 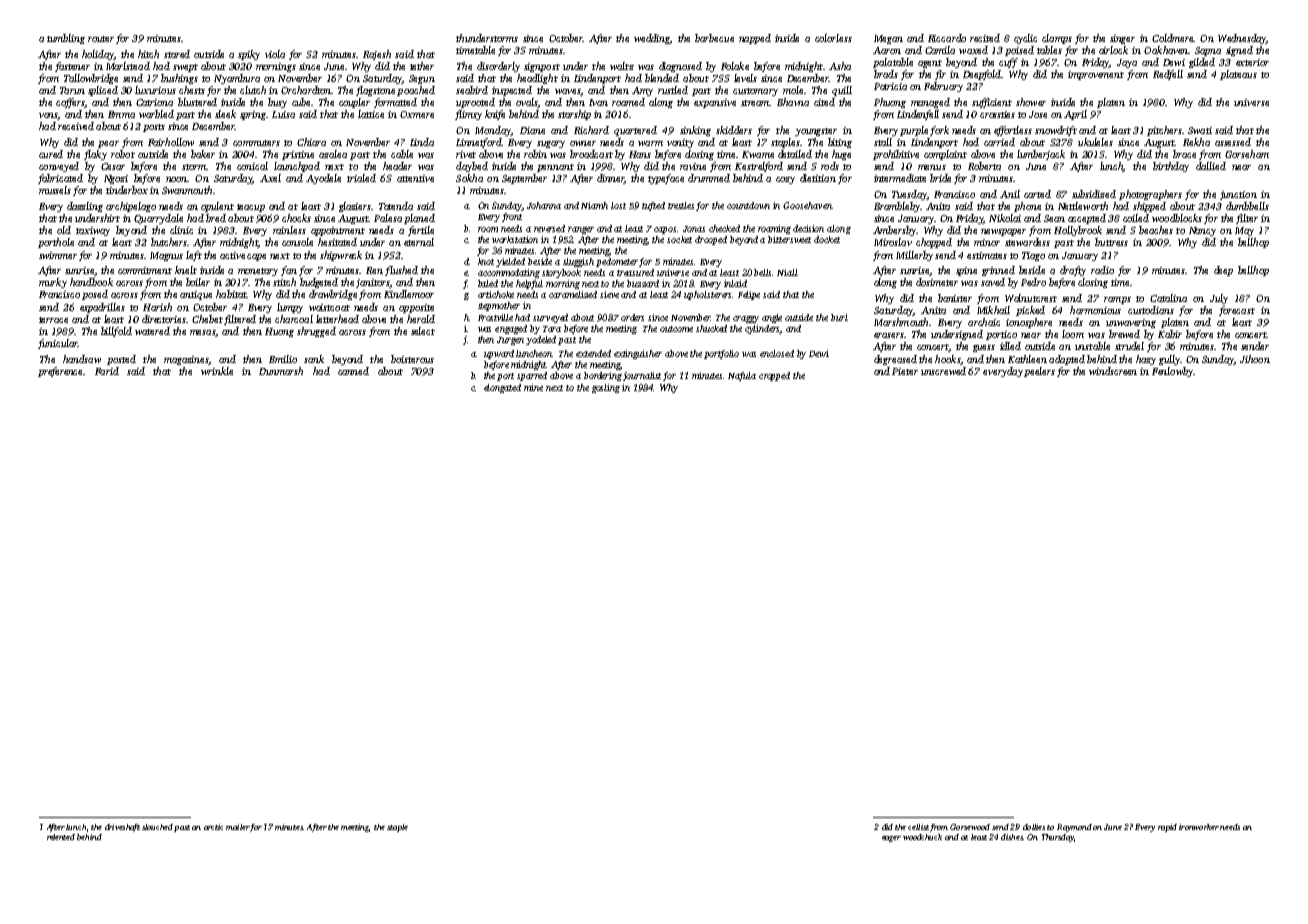 I want to click on peelers, so click(x=1039, y=372).
